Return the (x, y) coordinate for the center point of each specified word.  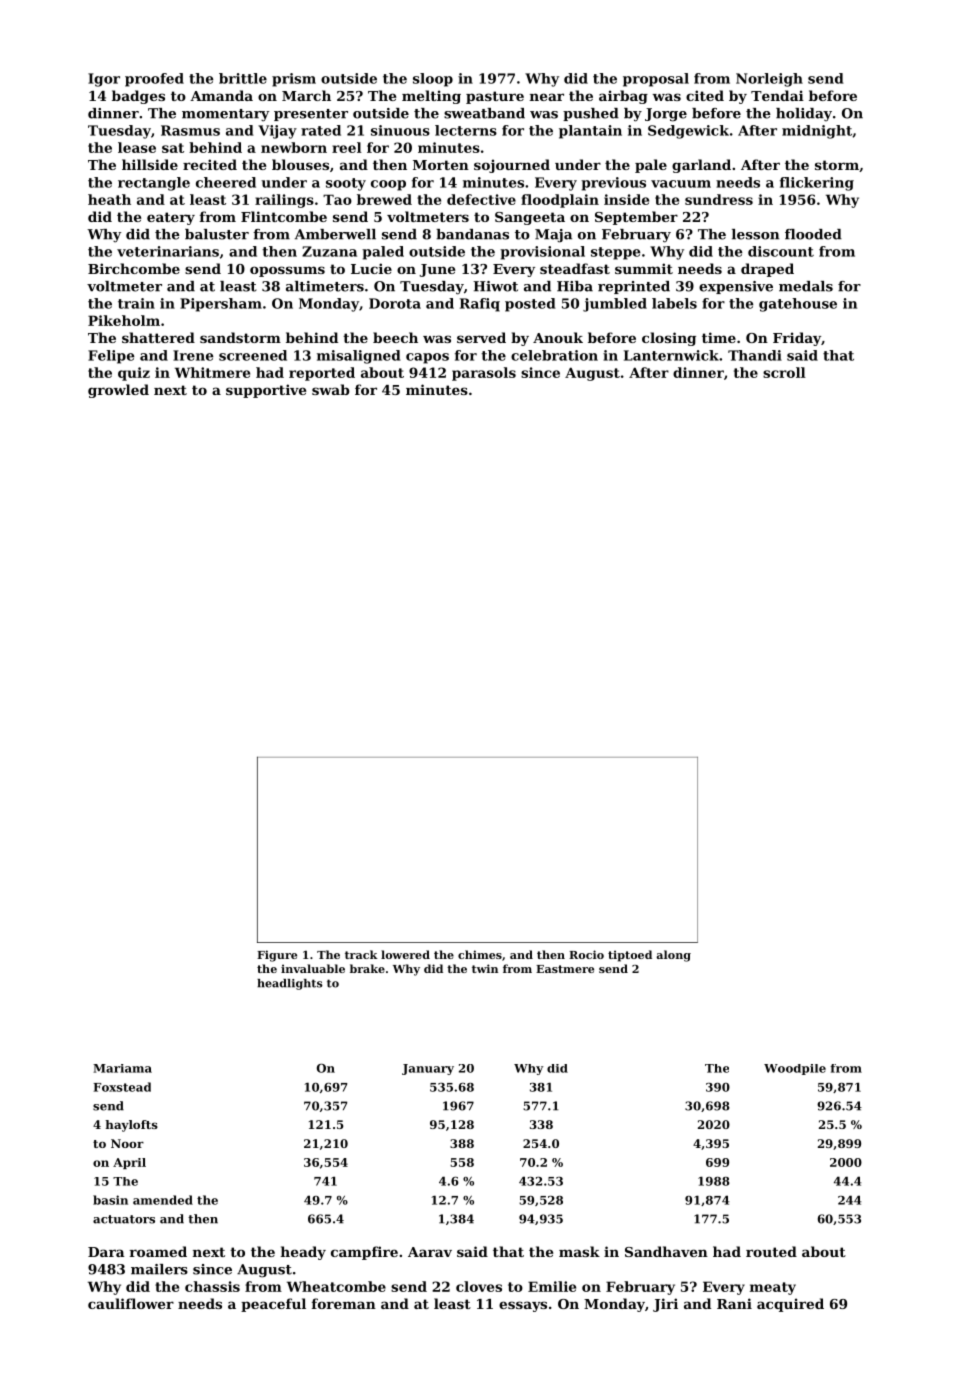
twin (485, 968)
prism (294, 80)
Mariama (122, 1068)
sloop (433, 80)
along (673, 956)
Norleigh (769, 80)
